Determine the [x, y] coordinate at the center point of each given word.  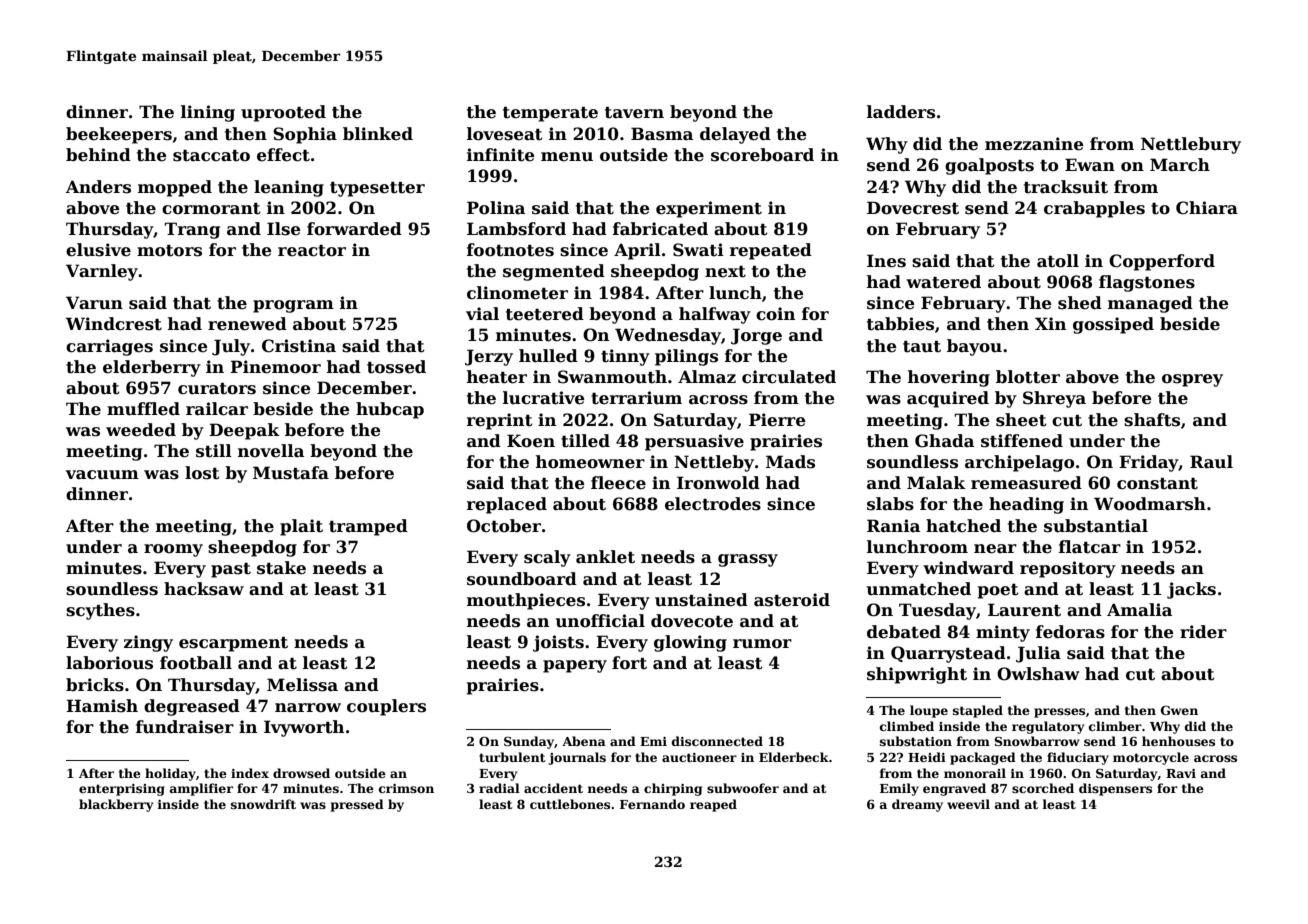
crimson [406, 788]
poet [998, 591]
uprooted [283, 113]
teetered [545, 314]
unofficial [600, 621]
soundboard [522, 579]
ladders [901, 112]
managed [1150, 304]
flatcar [1090, 547]
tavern [634, 113]
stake [281, 568]
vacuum [102, 475]
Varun [94, 303]
